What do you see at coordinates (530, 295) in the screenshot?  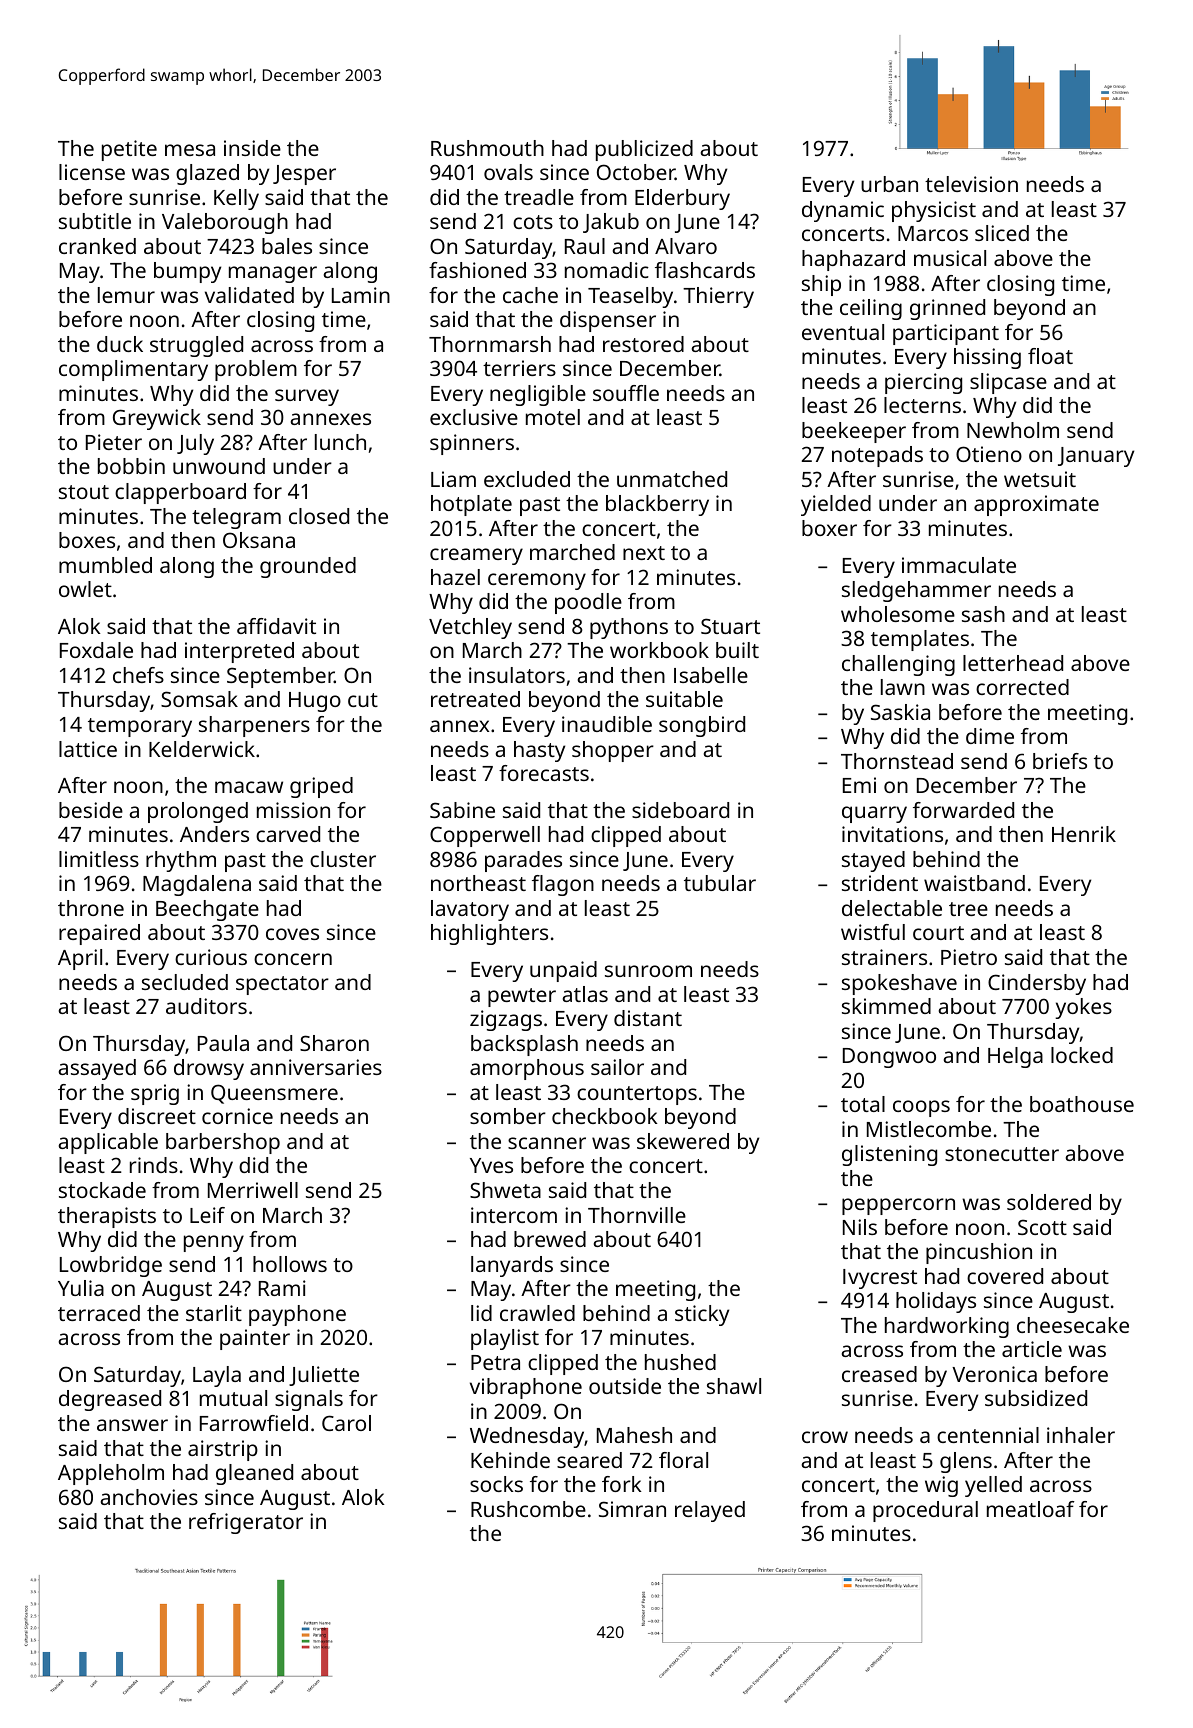 I see `cache` at bounding box center [530, 295].
